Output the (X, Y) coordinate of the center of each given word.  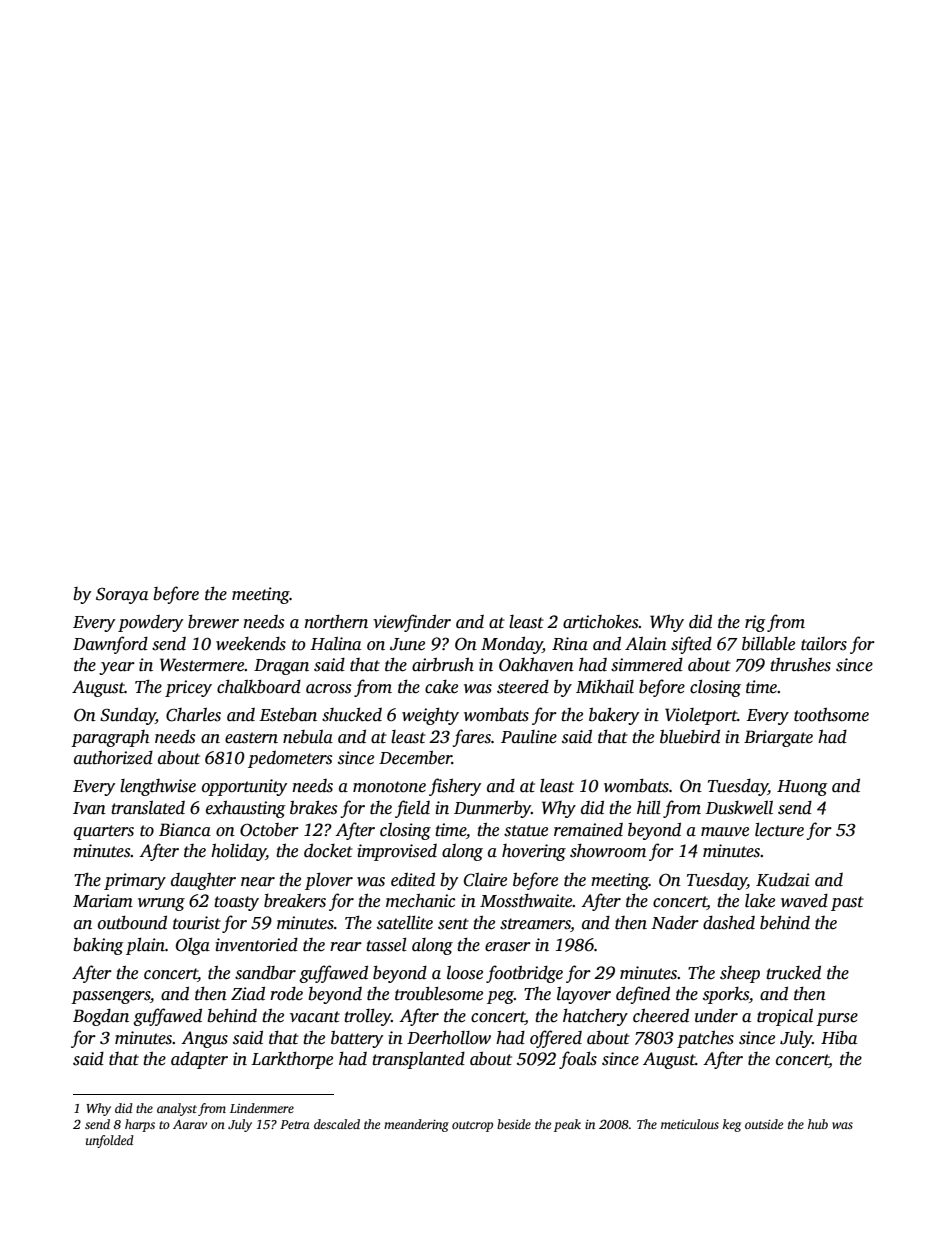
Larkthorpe (292, 1060)
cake (441, 687)
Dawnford (110, 645)
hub (818, 1124)
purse (837, 1019)
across (328, 689)
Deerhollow (449, 1037)
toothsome (831, 714)
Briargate (778, 738)
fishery (455, 787)
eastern (251, 738)
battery (357, 1039)
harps (140, 1125)
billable (768, 643)
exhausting (245, 809)
